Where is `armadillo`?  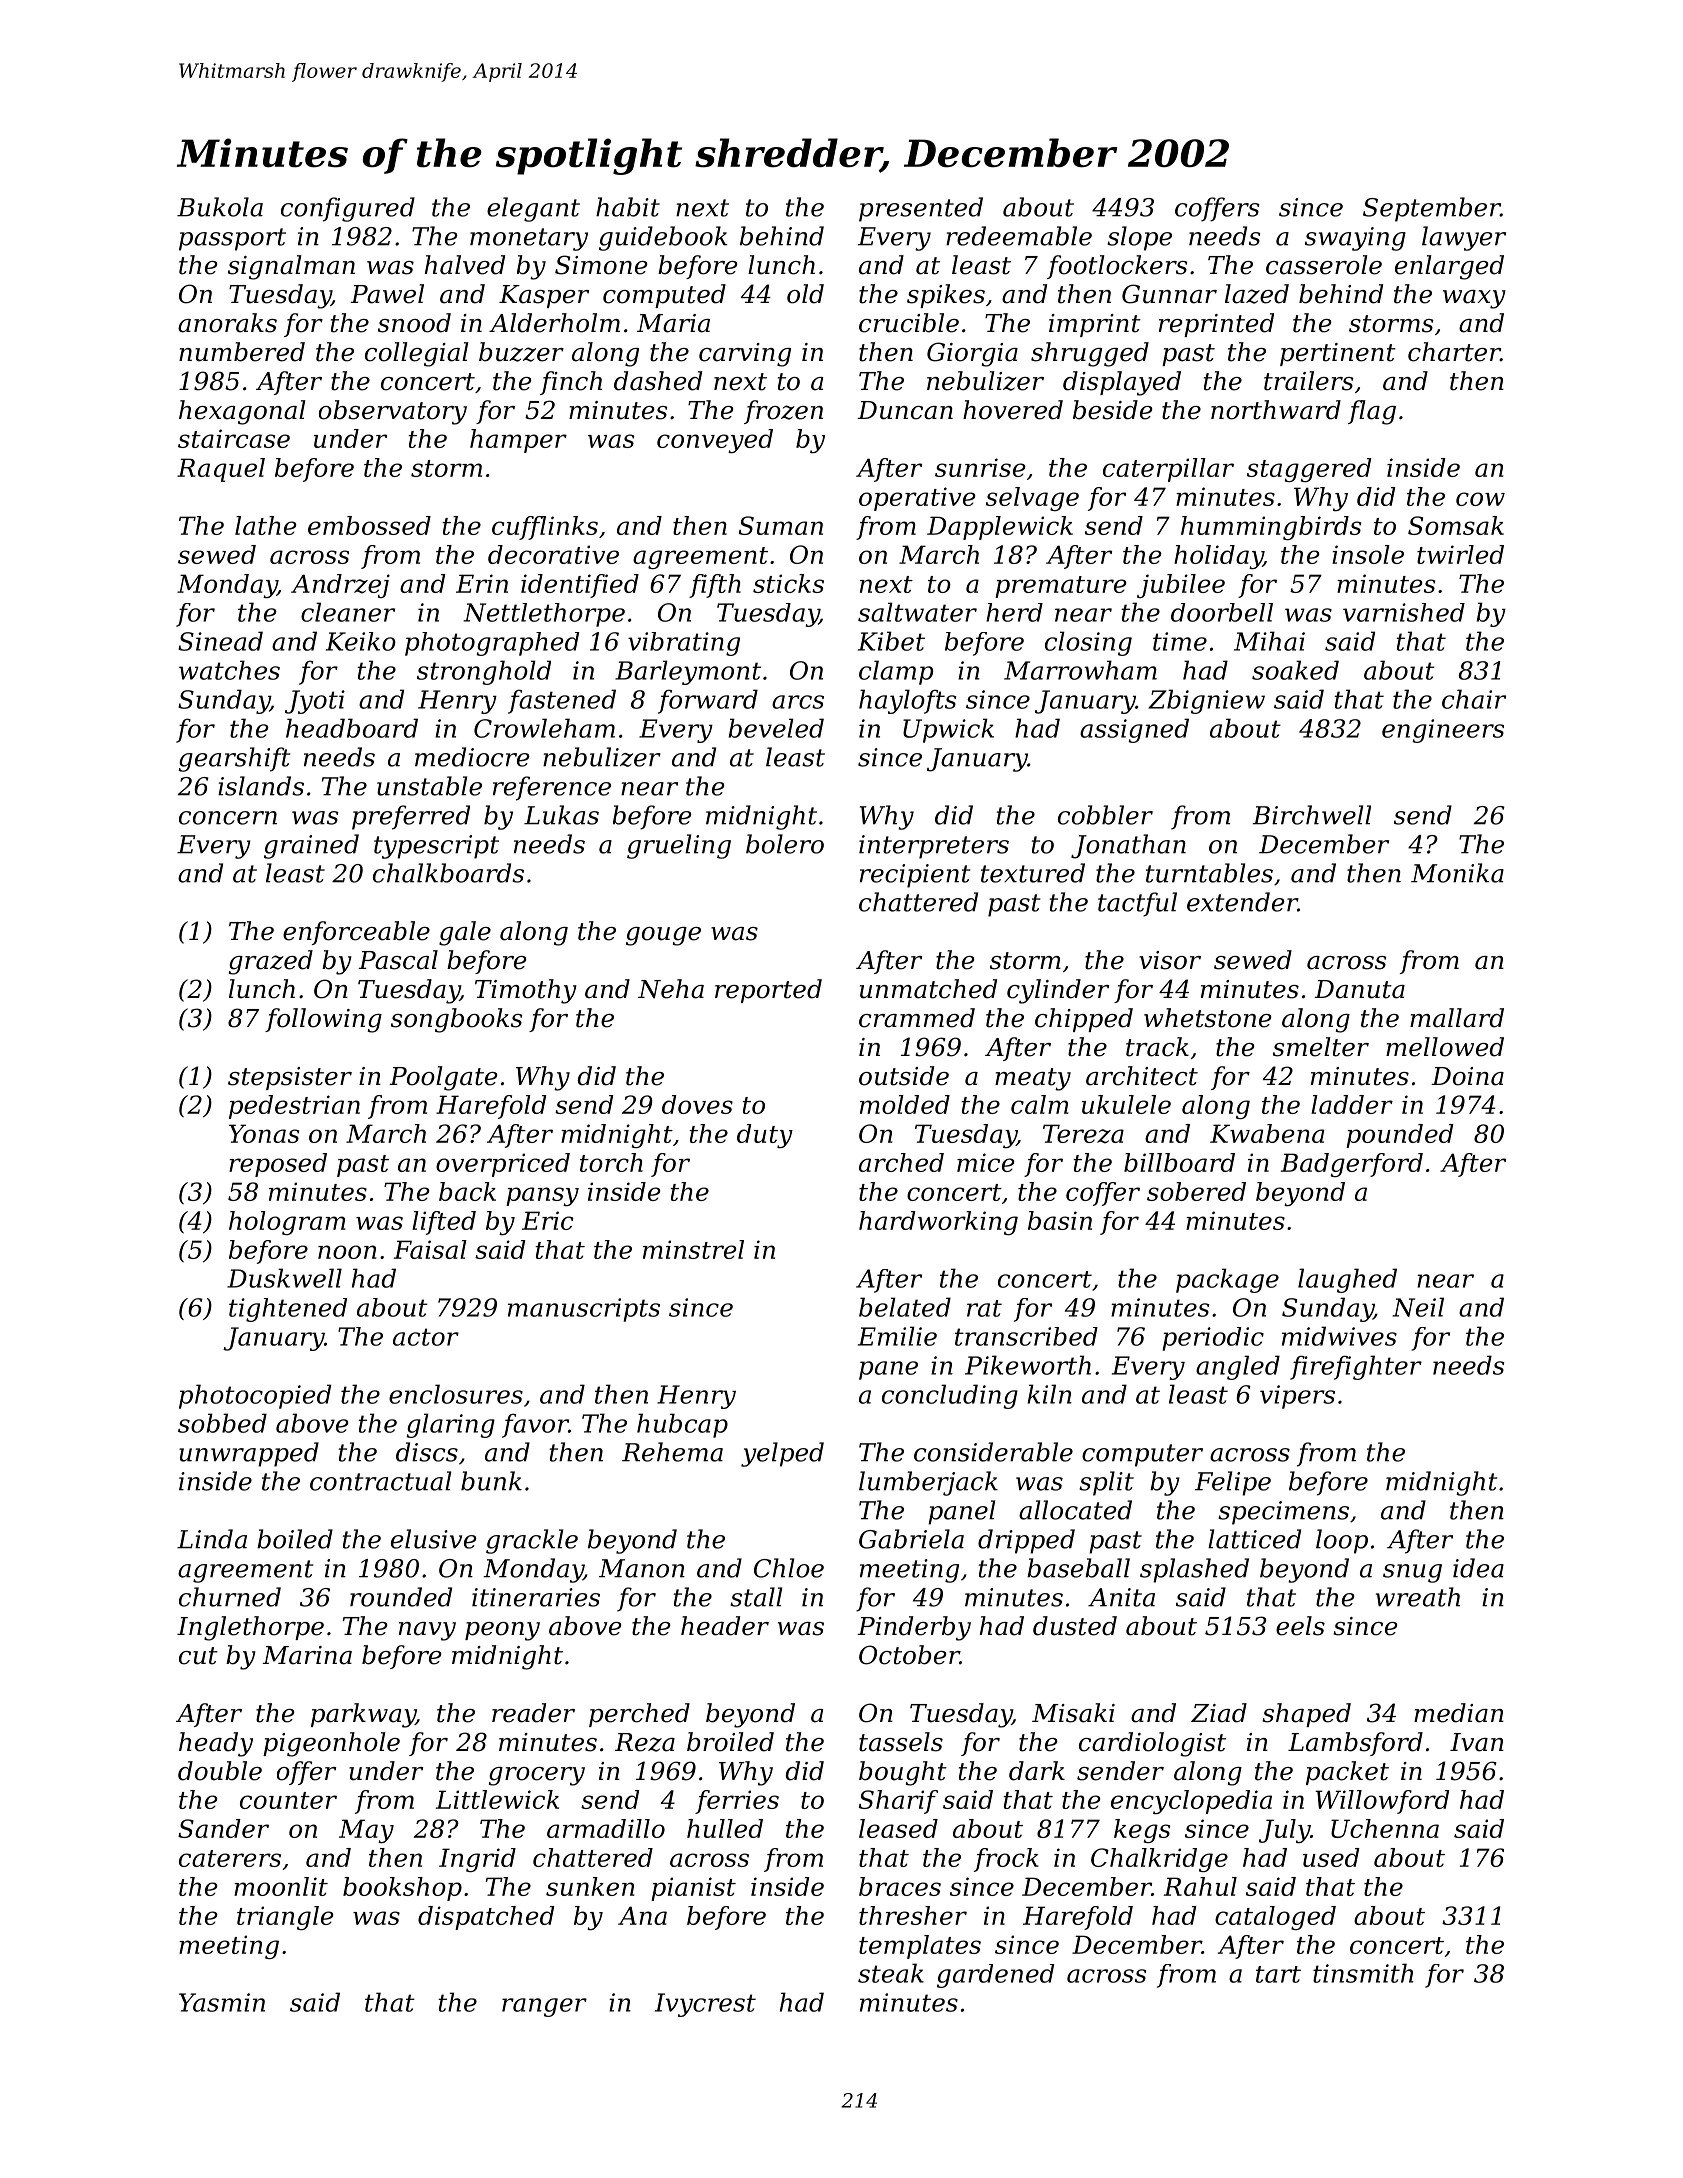 armadillo is located at coordinates (606, 1828).
